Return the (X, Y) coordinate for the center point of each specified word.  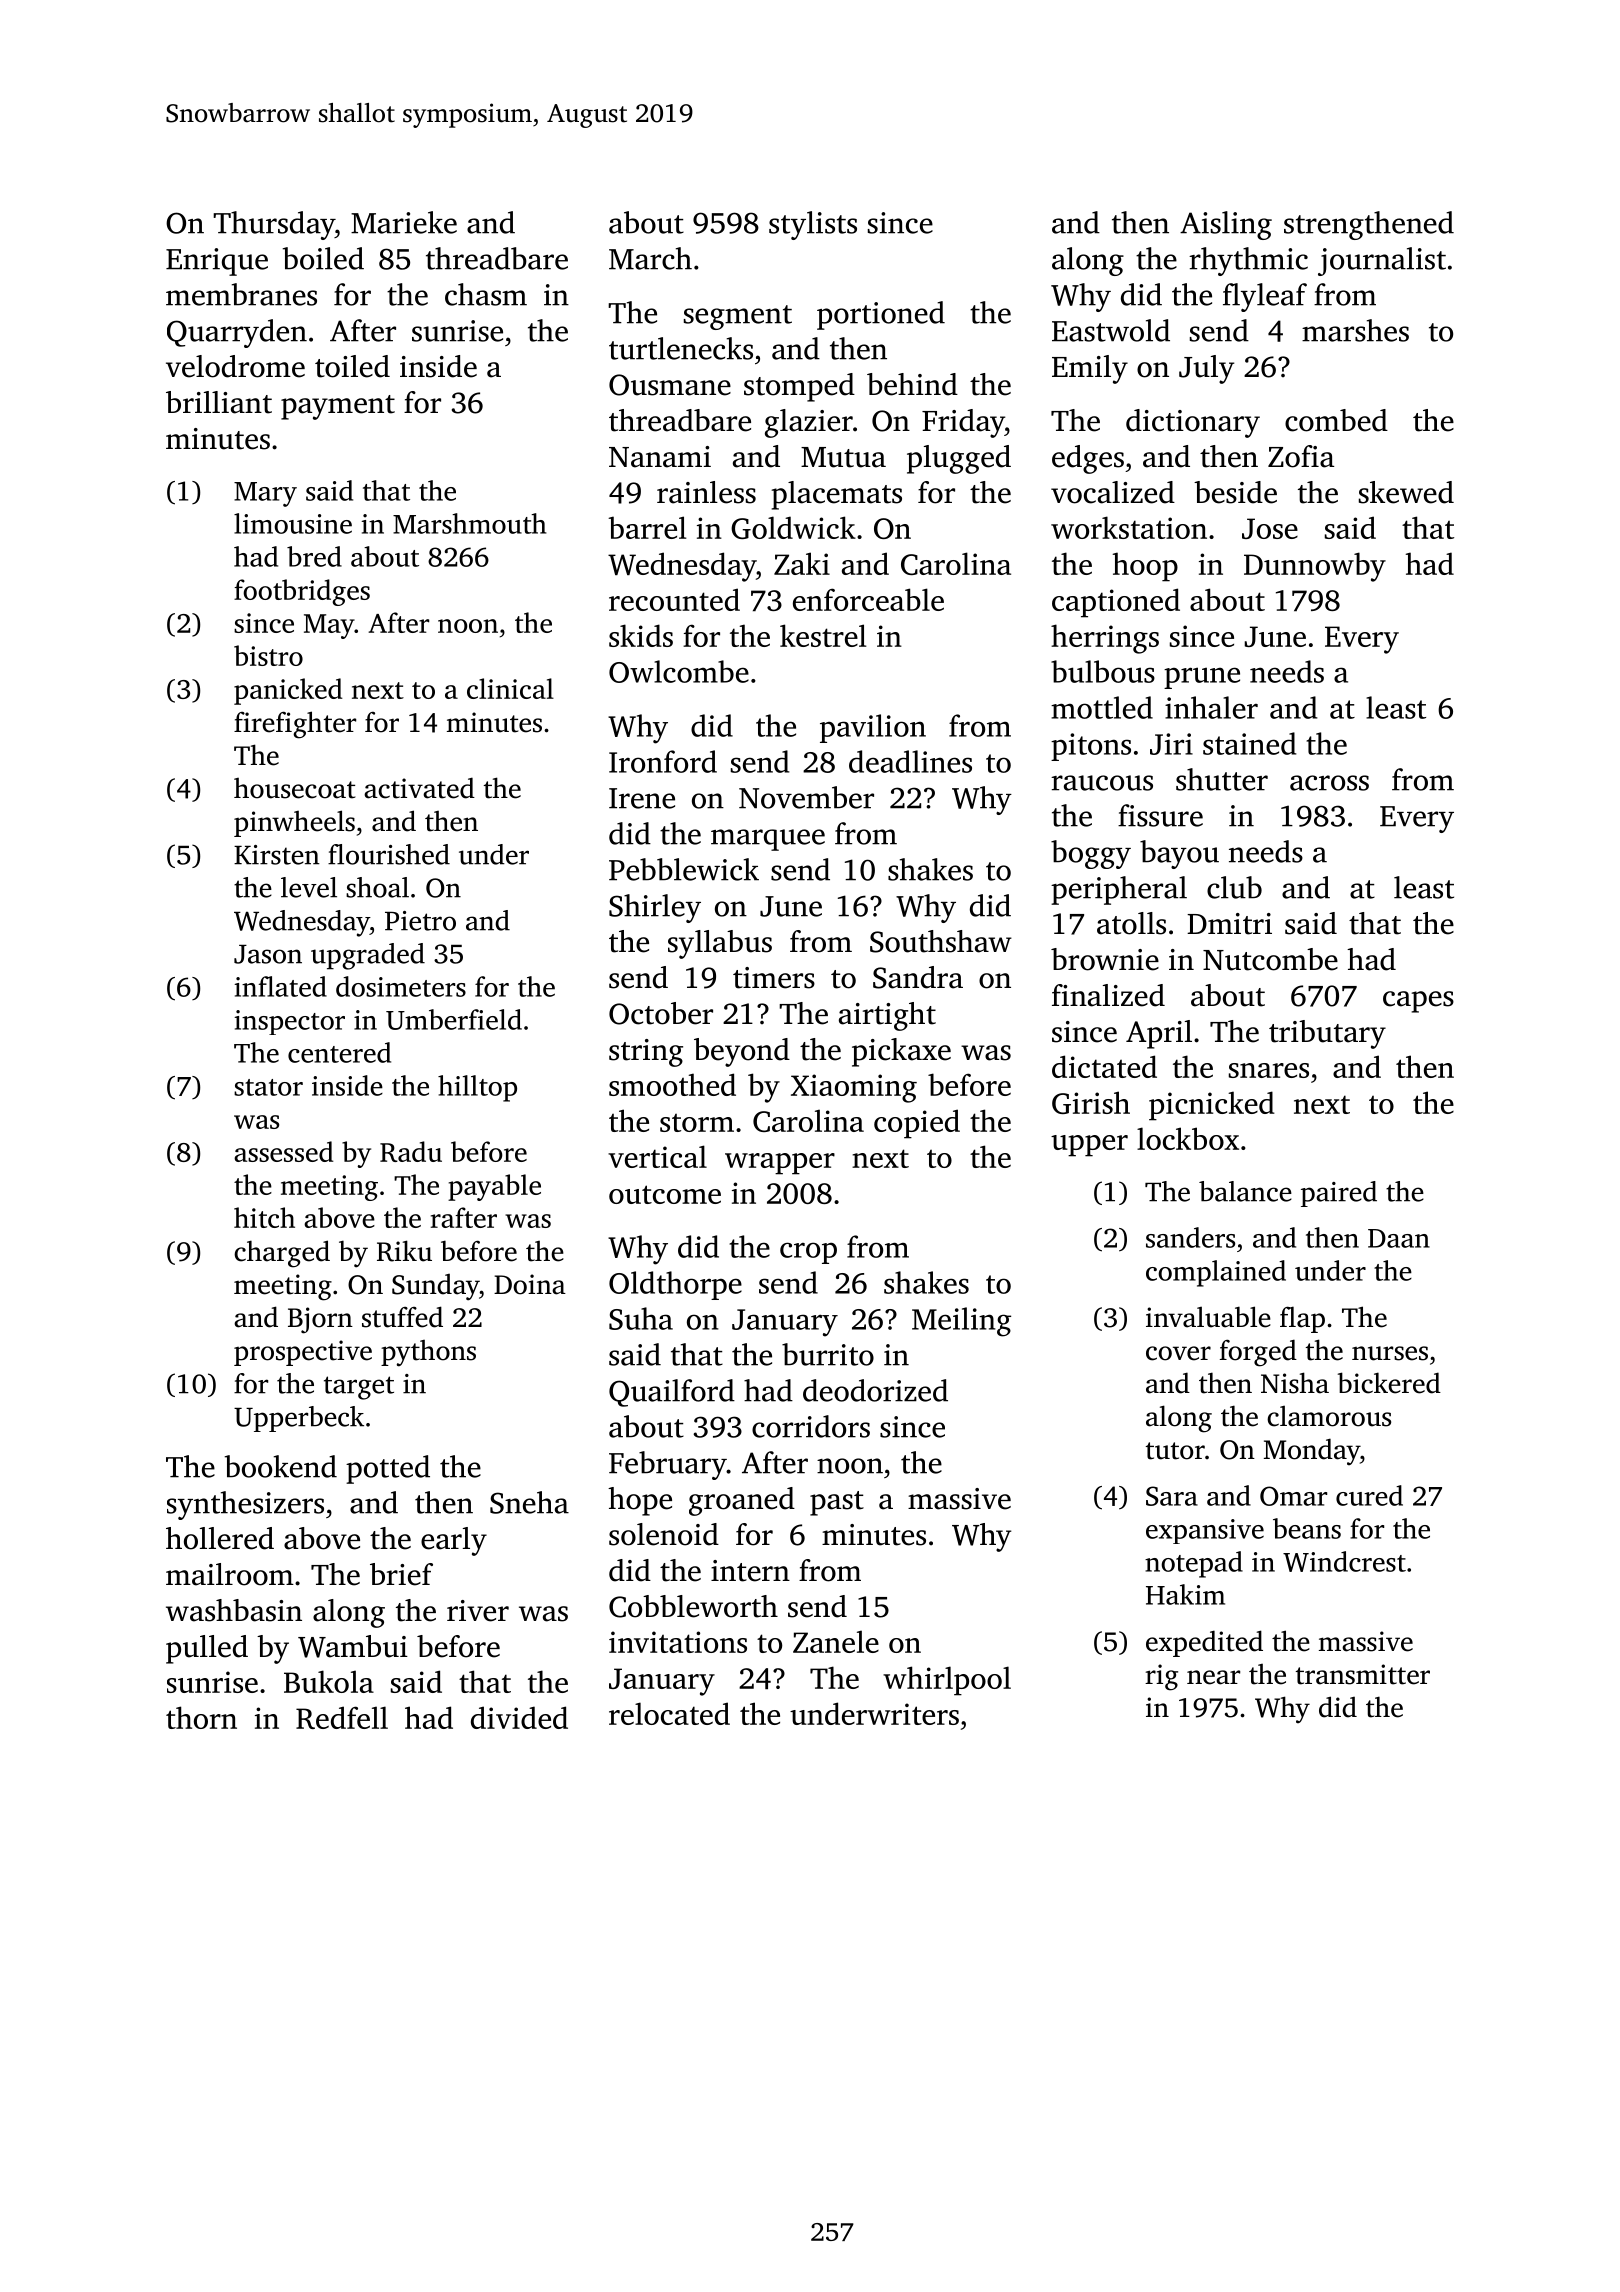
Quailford (672, 1393)
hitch (264, 1217)
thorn (201, 1717)
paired (1339, 1194)
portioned (881, 315)
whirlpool (947, 1681)
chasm (486, 294)
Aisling (1226, 225)
